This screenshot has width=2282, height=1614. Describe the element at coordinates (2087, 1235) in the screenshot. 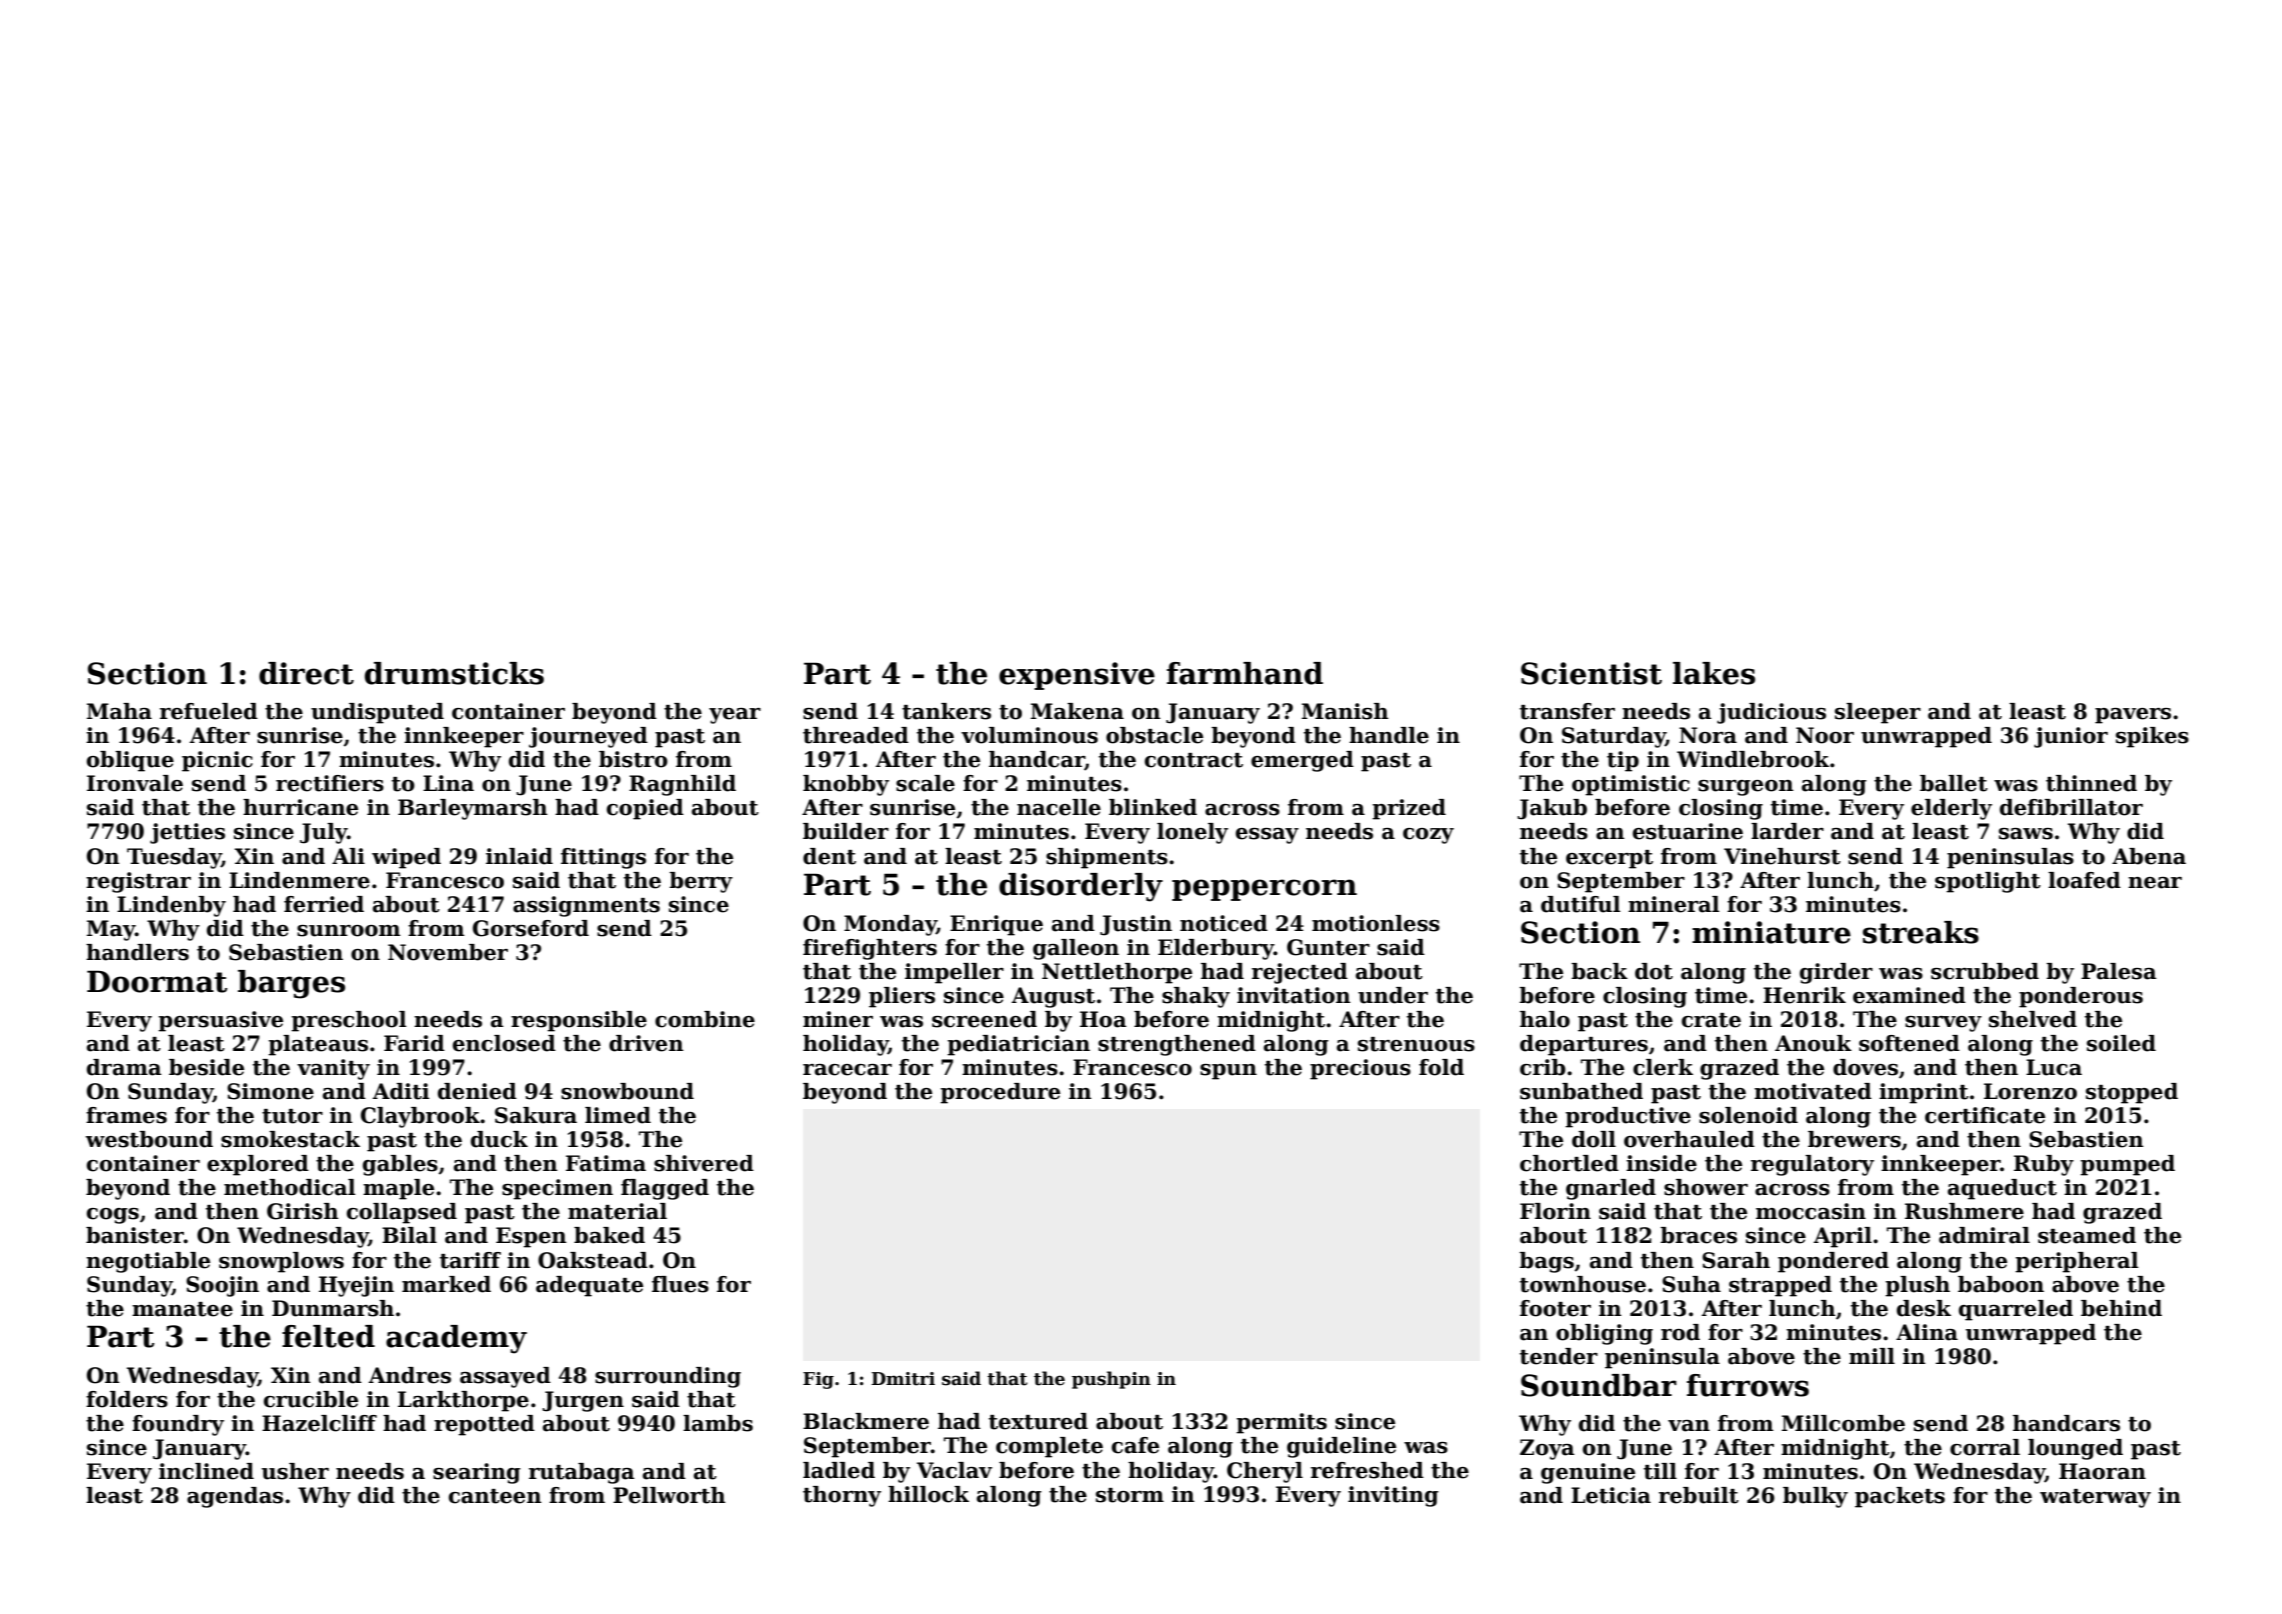

I see `steamed` at that location.
